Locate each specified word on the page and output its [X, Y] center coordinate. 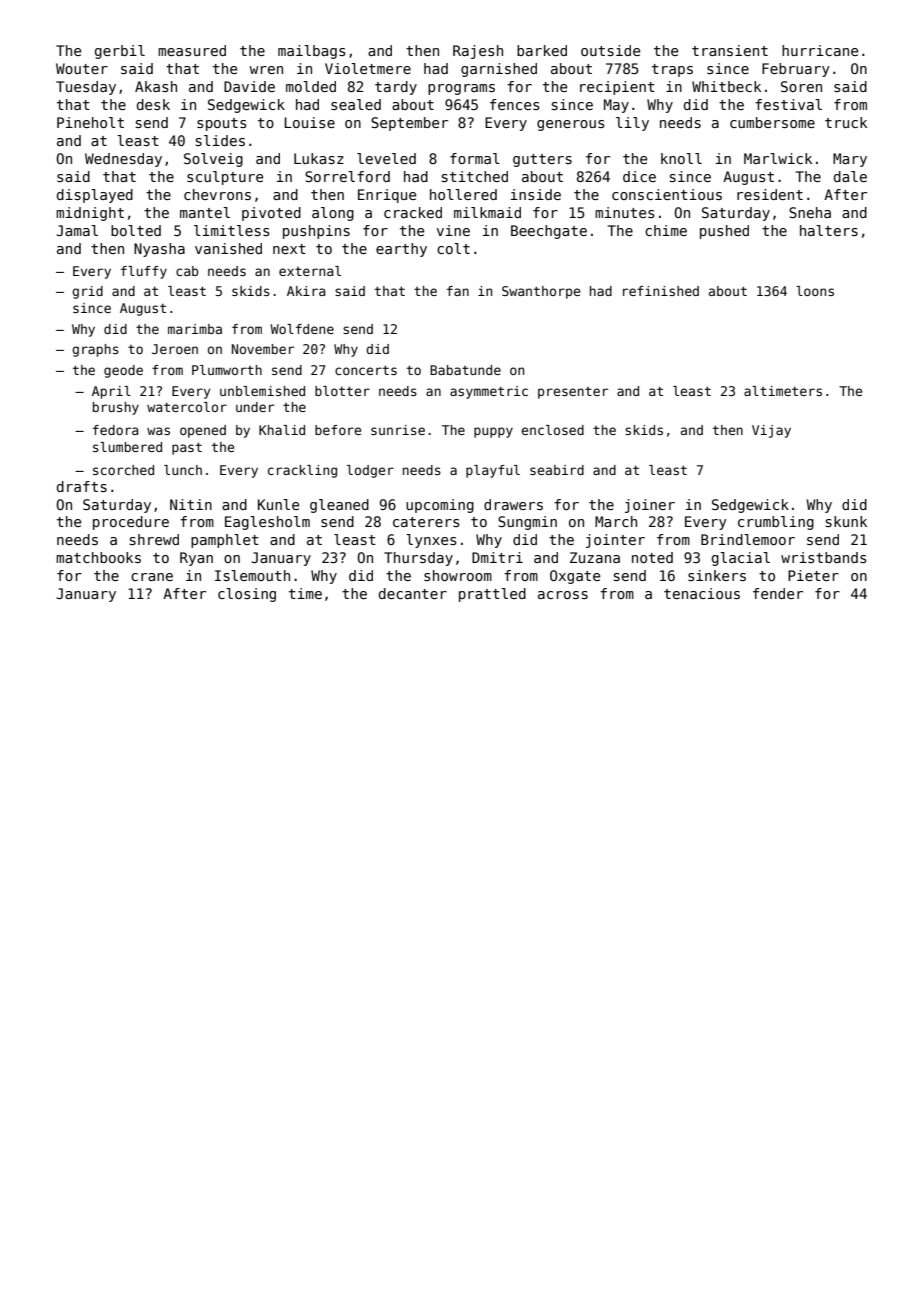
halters [829, 230]
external [310, 271]
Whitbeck [726, 86]
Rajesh [478, 52]
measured [192, 50]
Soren [801, 86]
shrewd [154, 539]
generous [571, 125]
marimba [195, 329]
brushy [116, 408]
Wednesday [123, 160]
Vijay [771, 431]
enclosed [552, 430]
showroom [458, 575]
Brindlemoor [748, 539]
